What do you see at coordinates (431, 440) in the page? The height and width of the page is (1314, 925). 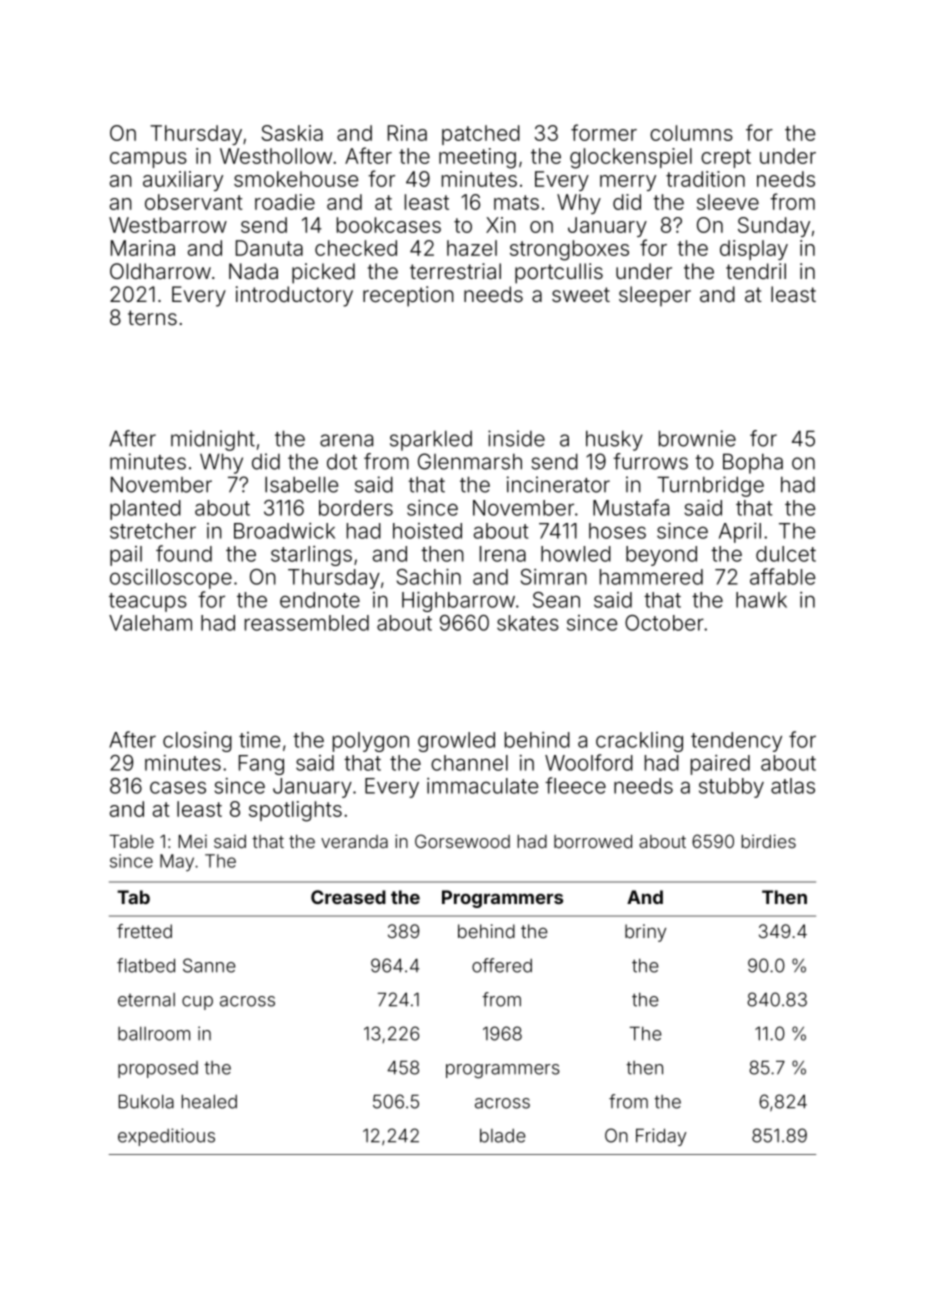 I see `sparkled` at bounding box center [431, 440].
